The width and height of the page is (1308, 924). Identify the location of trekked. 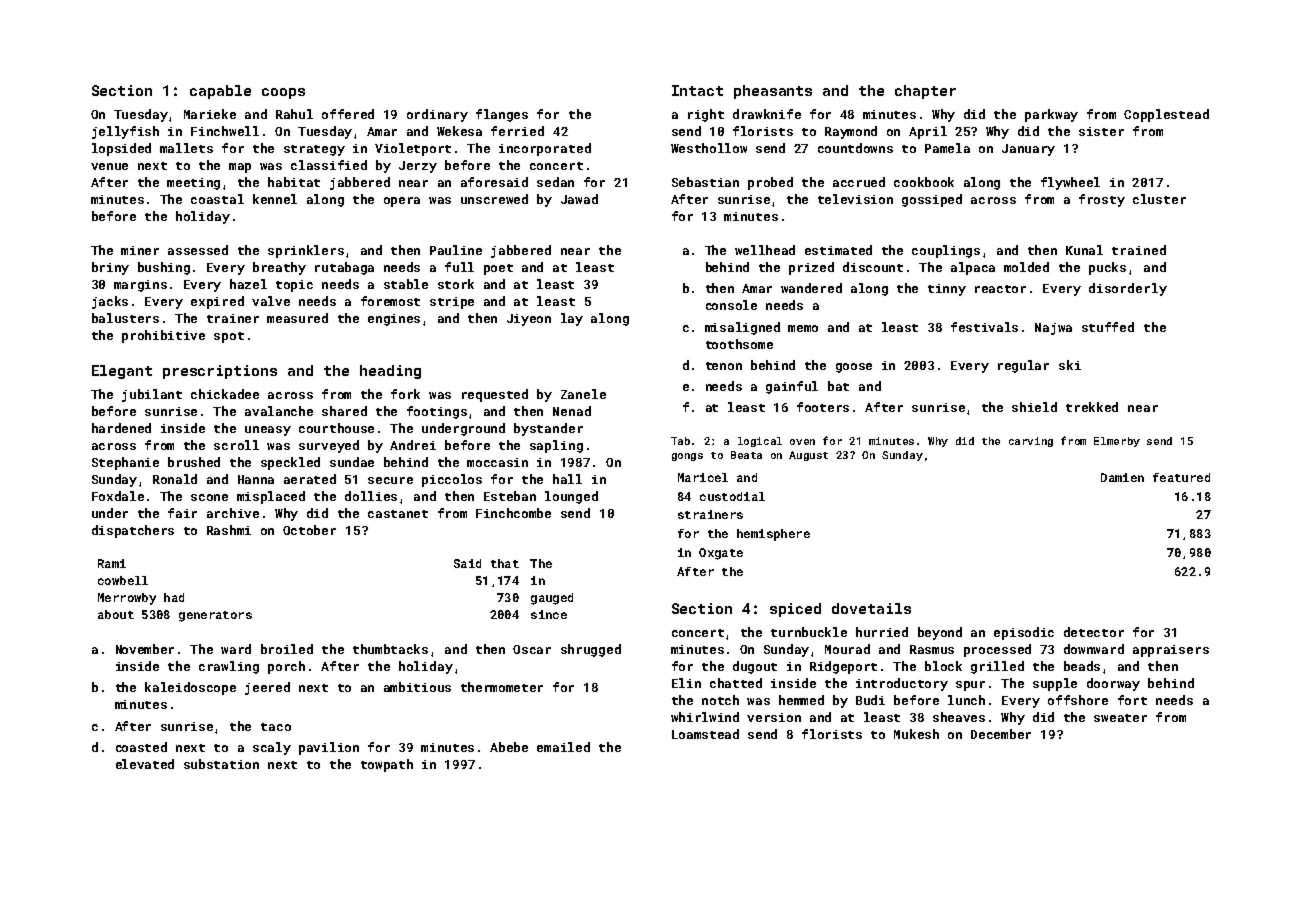
(1092, 407).
